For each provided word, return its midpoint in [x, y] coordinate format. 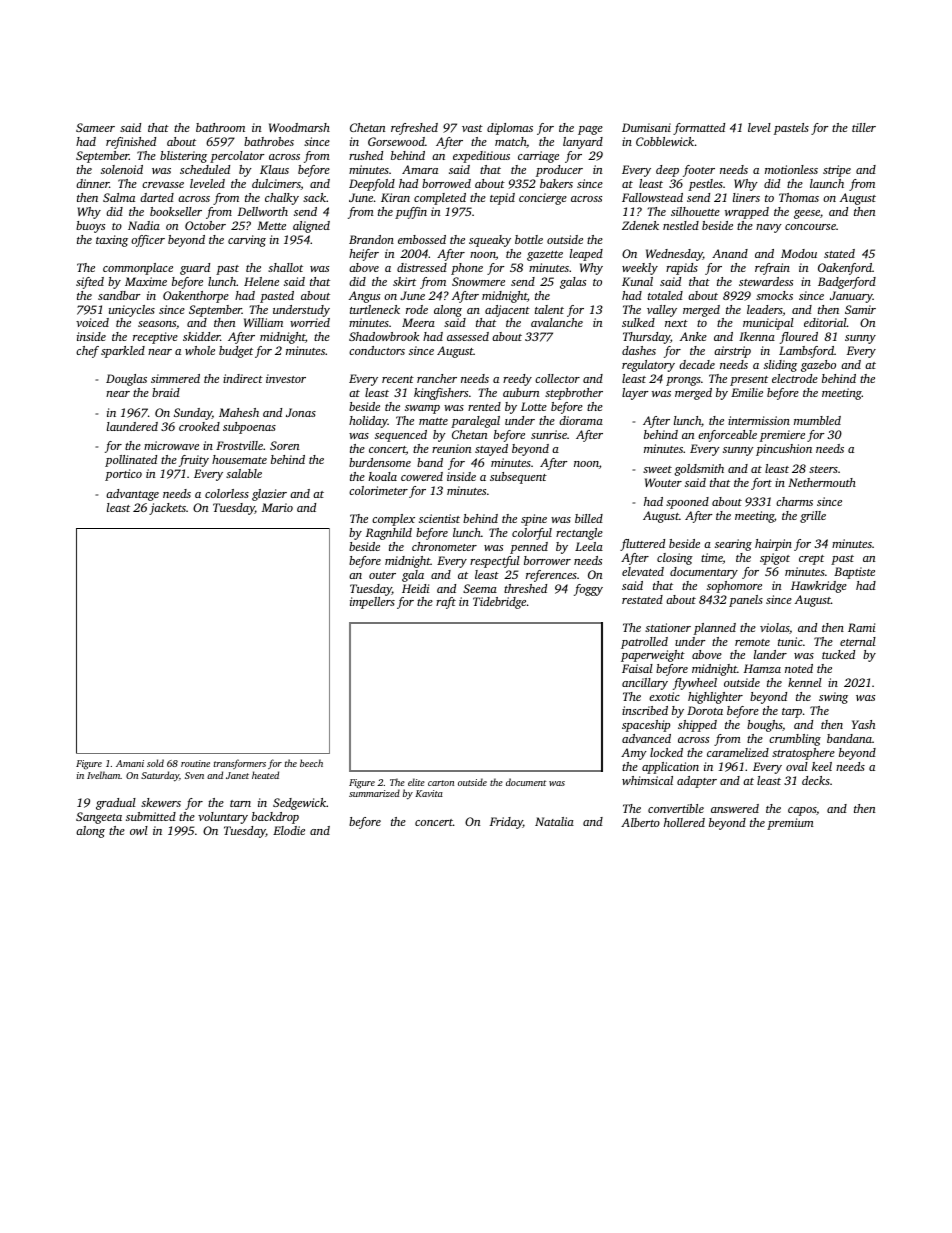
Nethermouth [822, 482]
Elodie [289, 830]
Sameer [95, 127]
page [590, 130]
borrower [547, 560]
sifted [90, 283]
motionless [791, 169]
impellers [372, 603]
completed [440, 199]
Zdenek [640, 225]
